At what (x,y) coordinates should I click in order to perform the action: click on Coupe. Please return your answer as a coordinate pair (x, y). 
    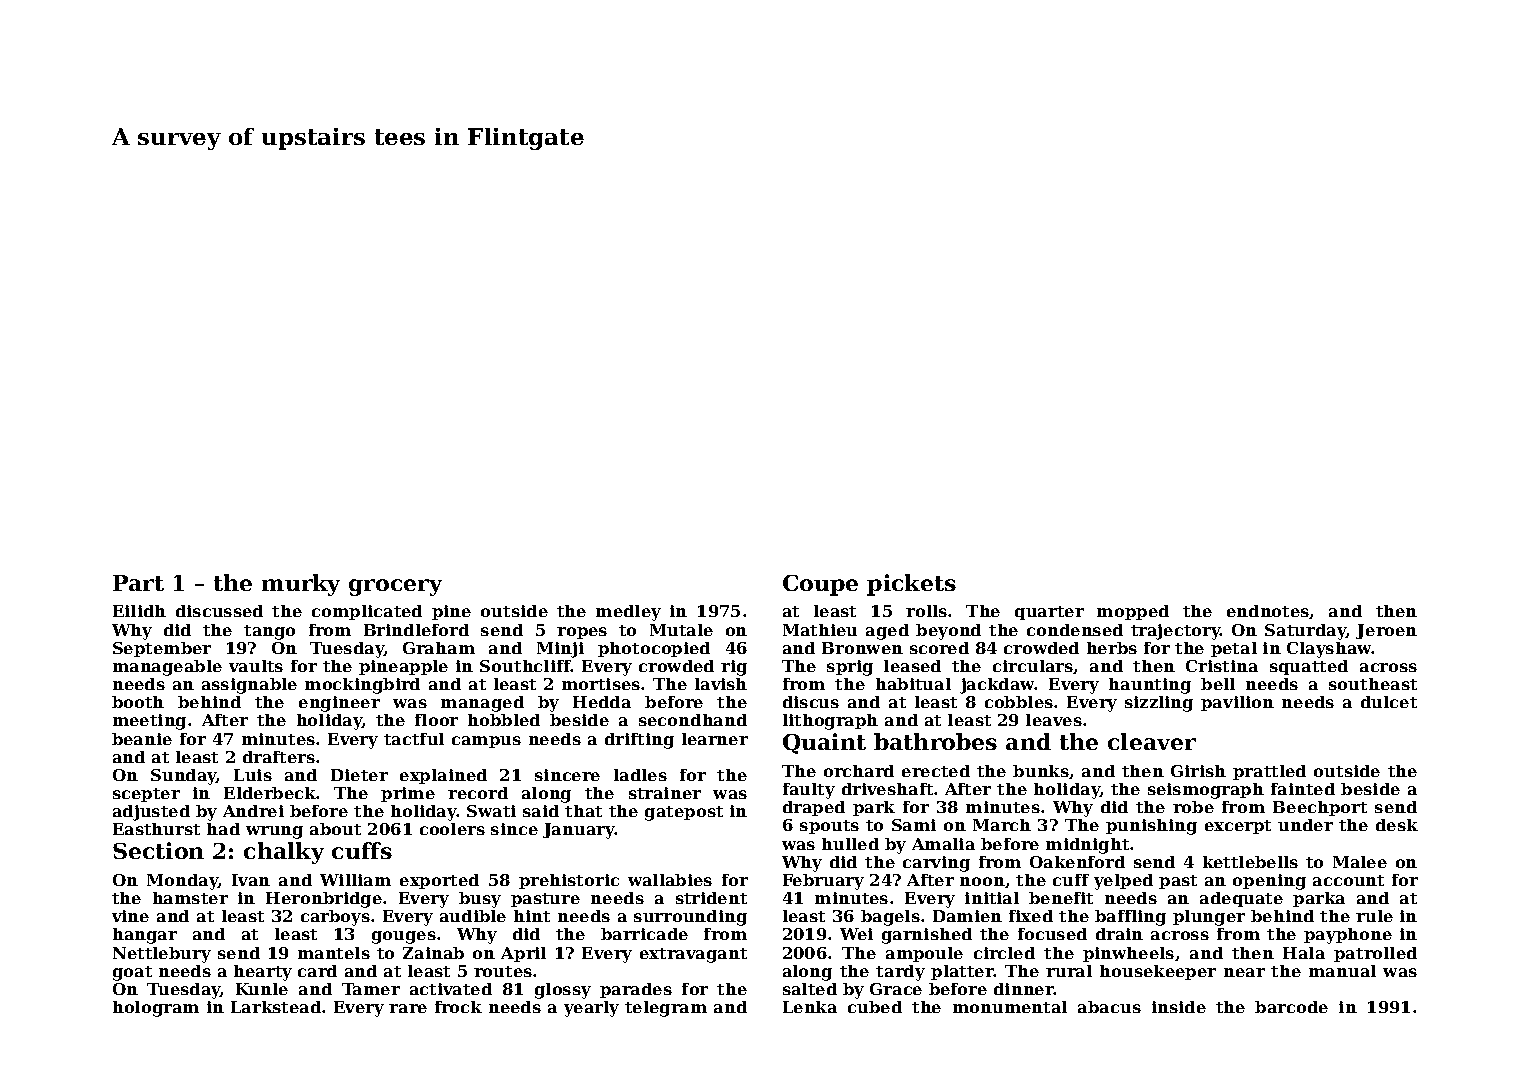
    Looking at the image, I should click on (820, 585).
